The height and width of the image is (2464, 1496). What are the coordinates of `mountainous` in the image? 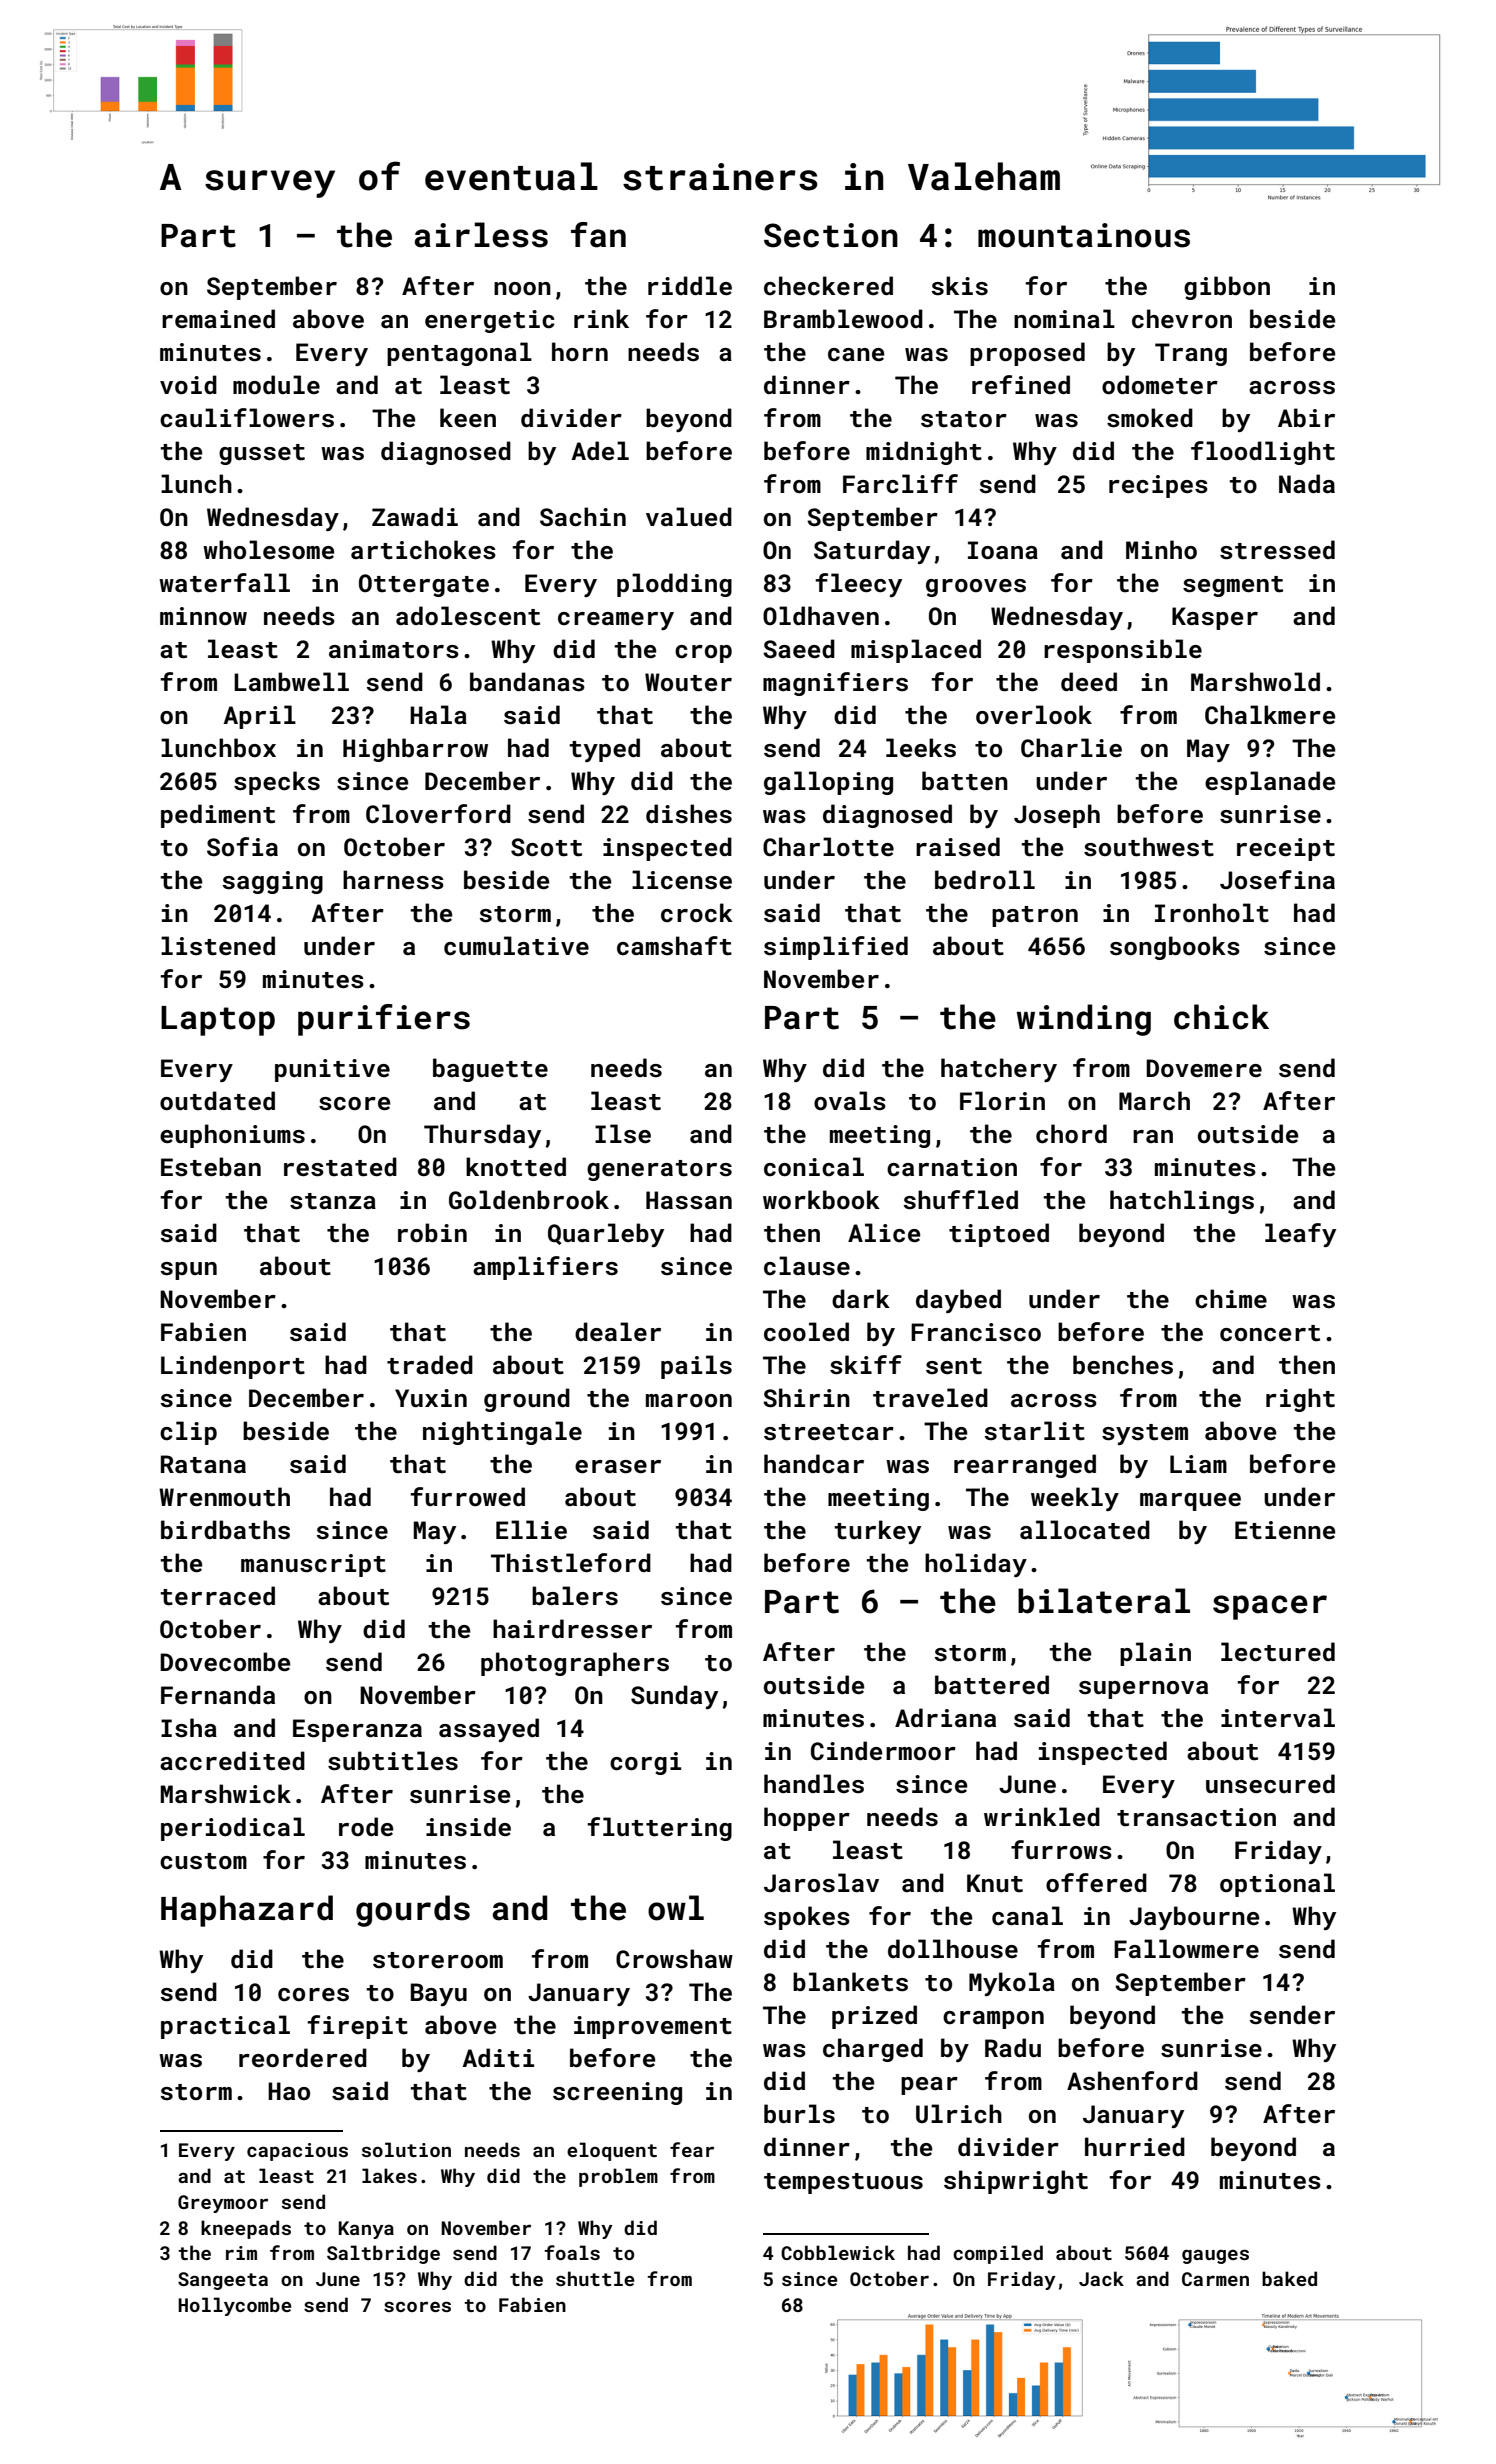 It's located at (1084, 235).
